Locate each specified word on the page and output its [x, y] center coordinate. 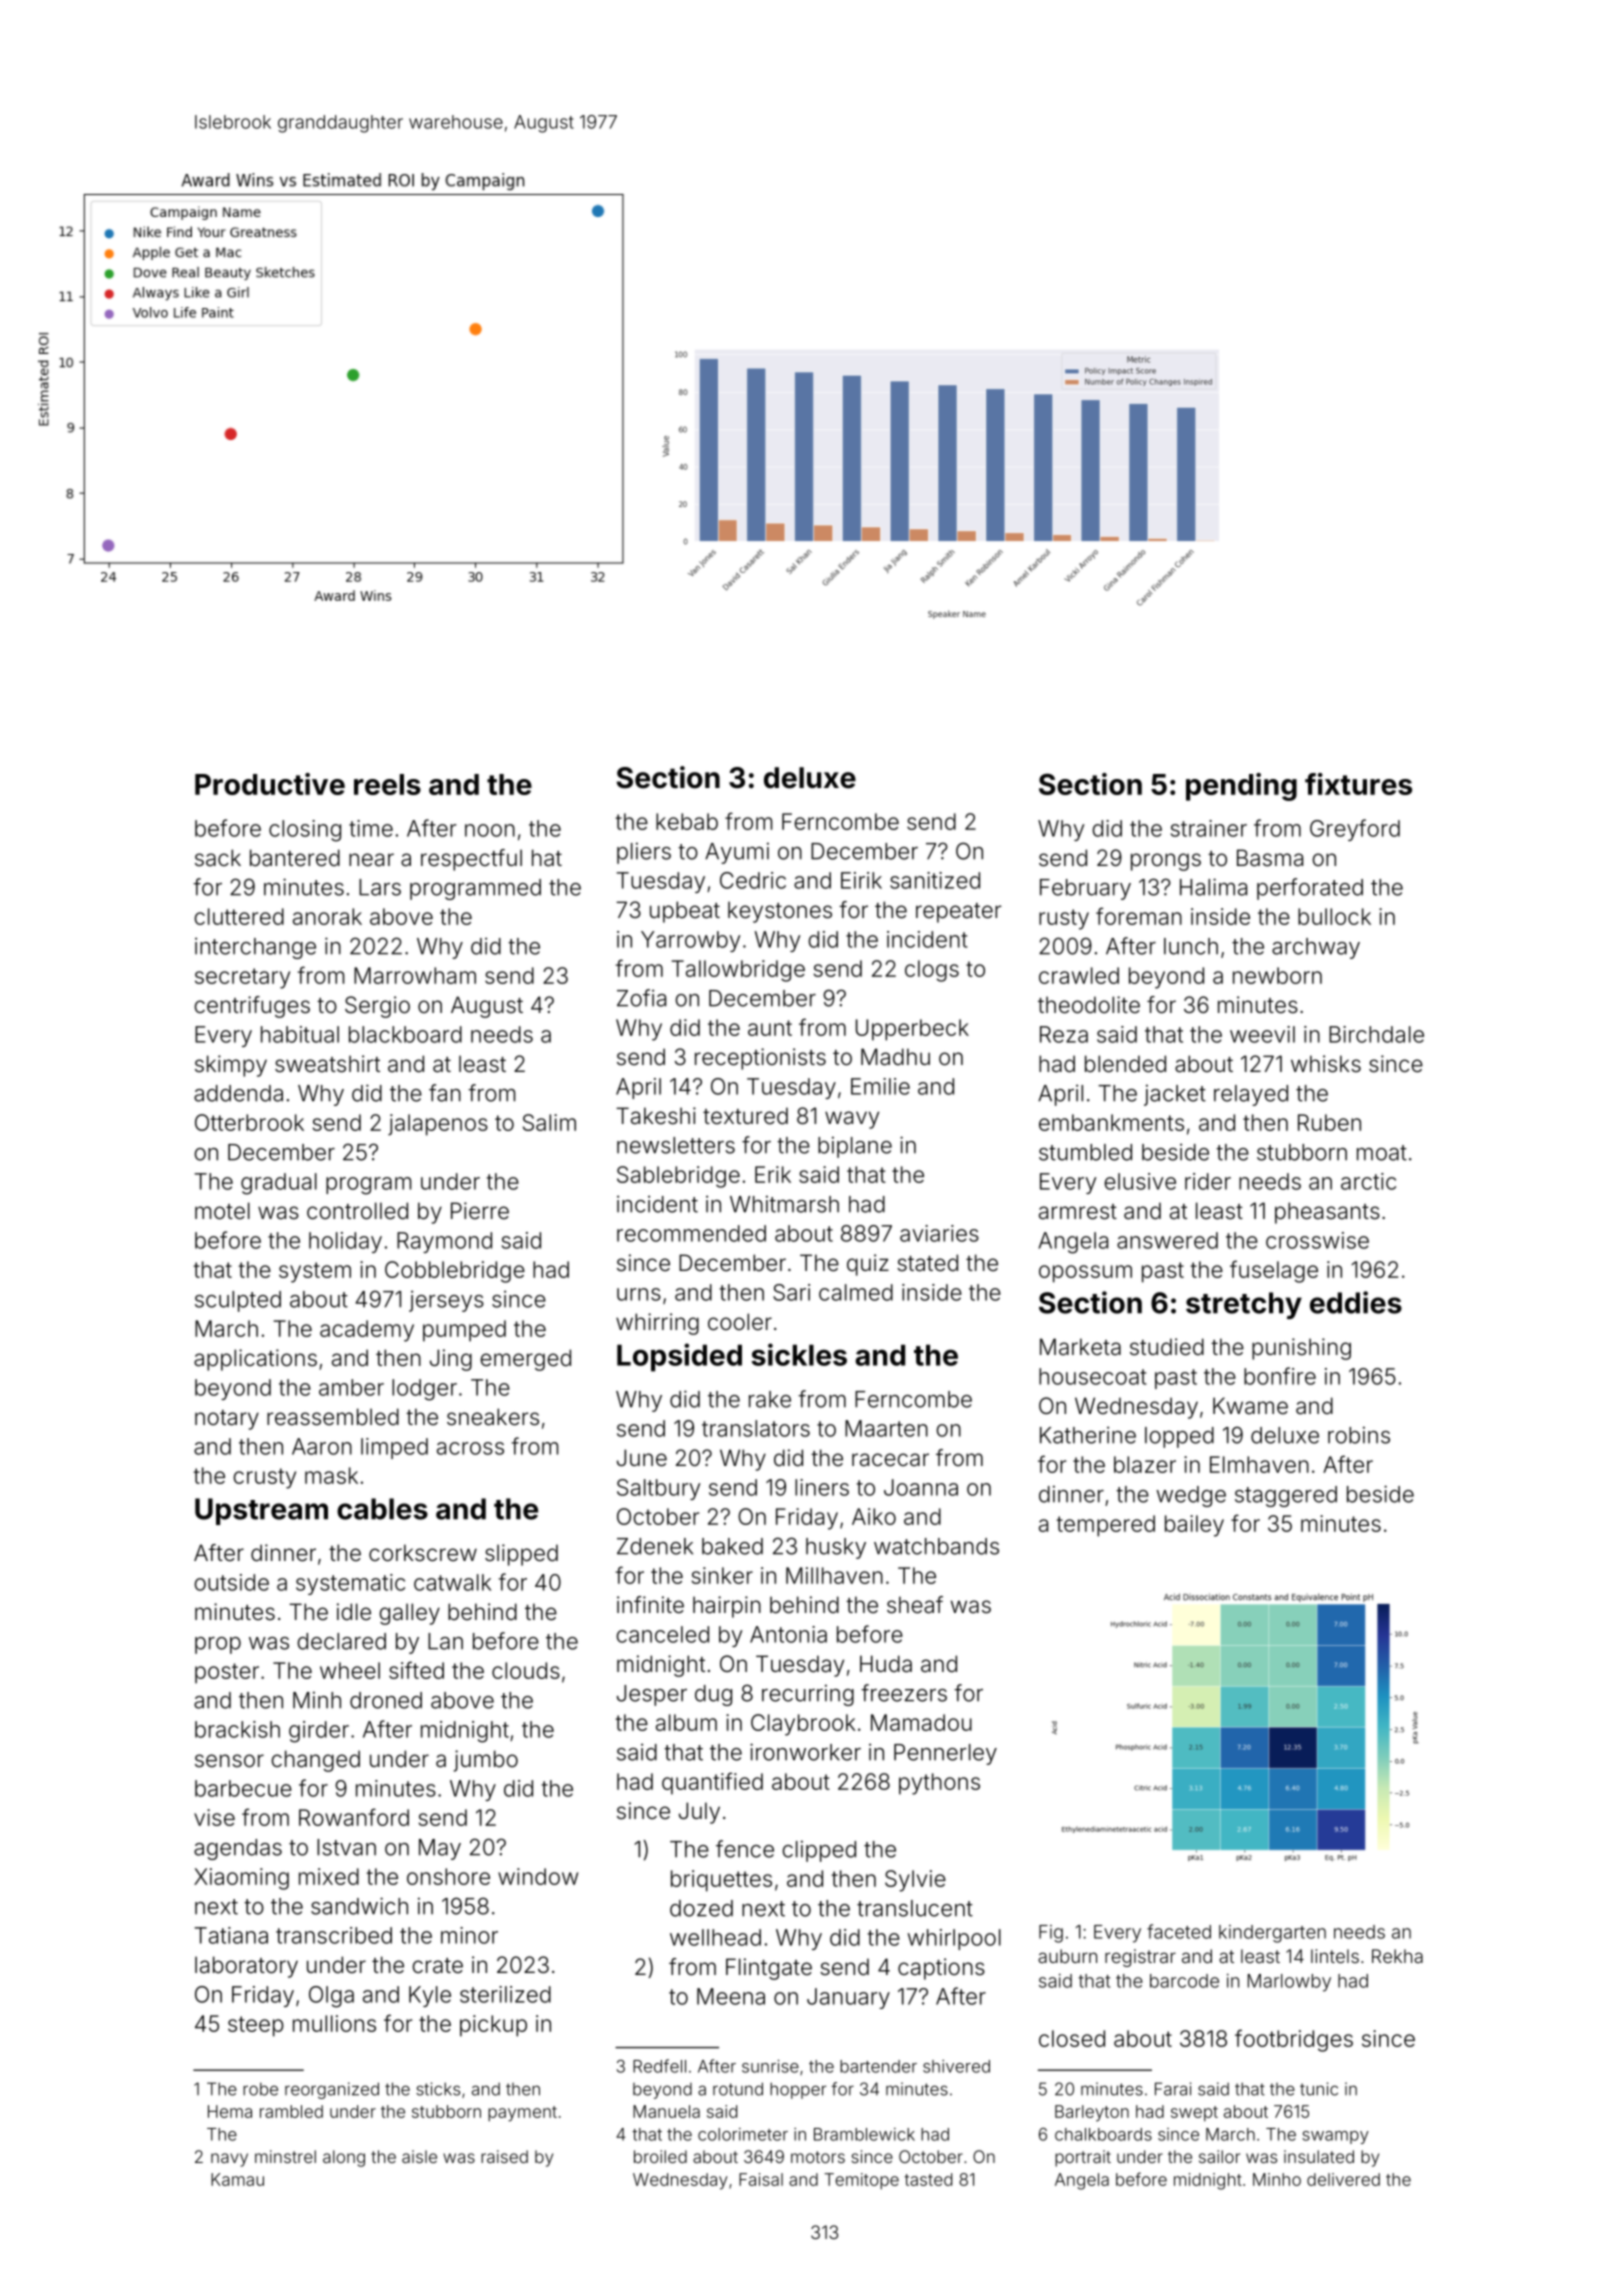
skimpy [231, 1066]
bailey [1194, 1526]
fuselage [1274, 1271]
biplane [855, 1147]
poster [227, 1673]
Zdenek [655, 1546]
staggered [1286, 1496]
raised [504, 2156]
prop [218, 1645]
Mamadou [921, 1722]
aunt [770, 1028]
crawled [1079, 975]
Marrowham [415, 975]
